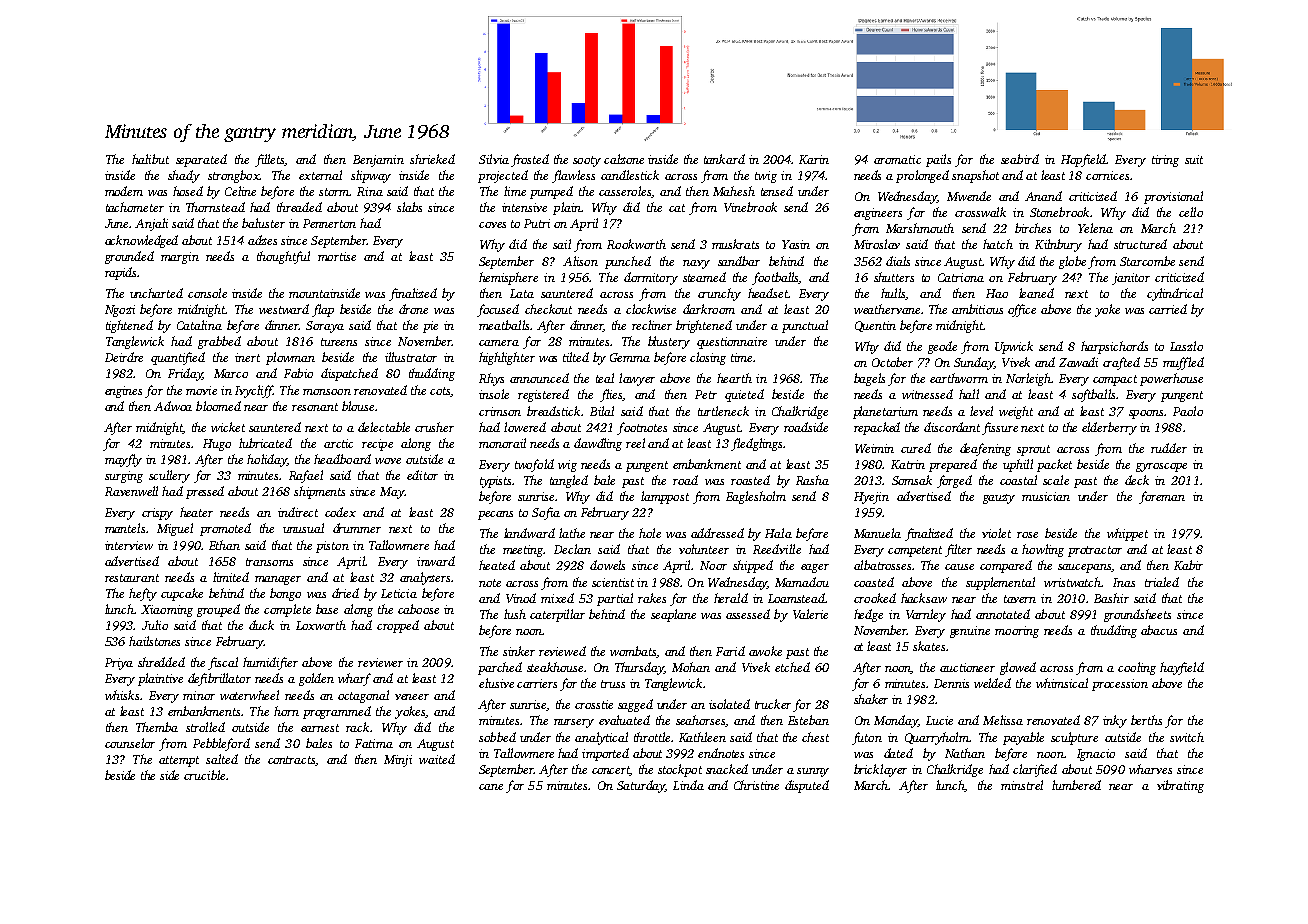 The image size is (1308, 924). Describe the element at coordinates (1020, 159) in the page. I see `seabird` at that location.
